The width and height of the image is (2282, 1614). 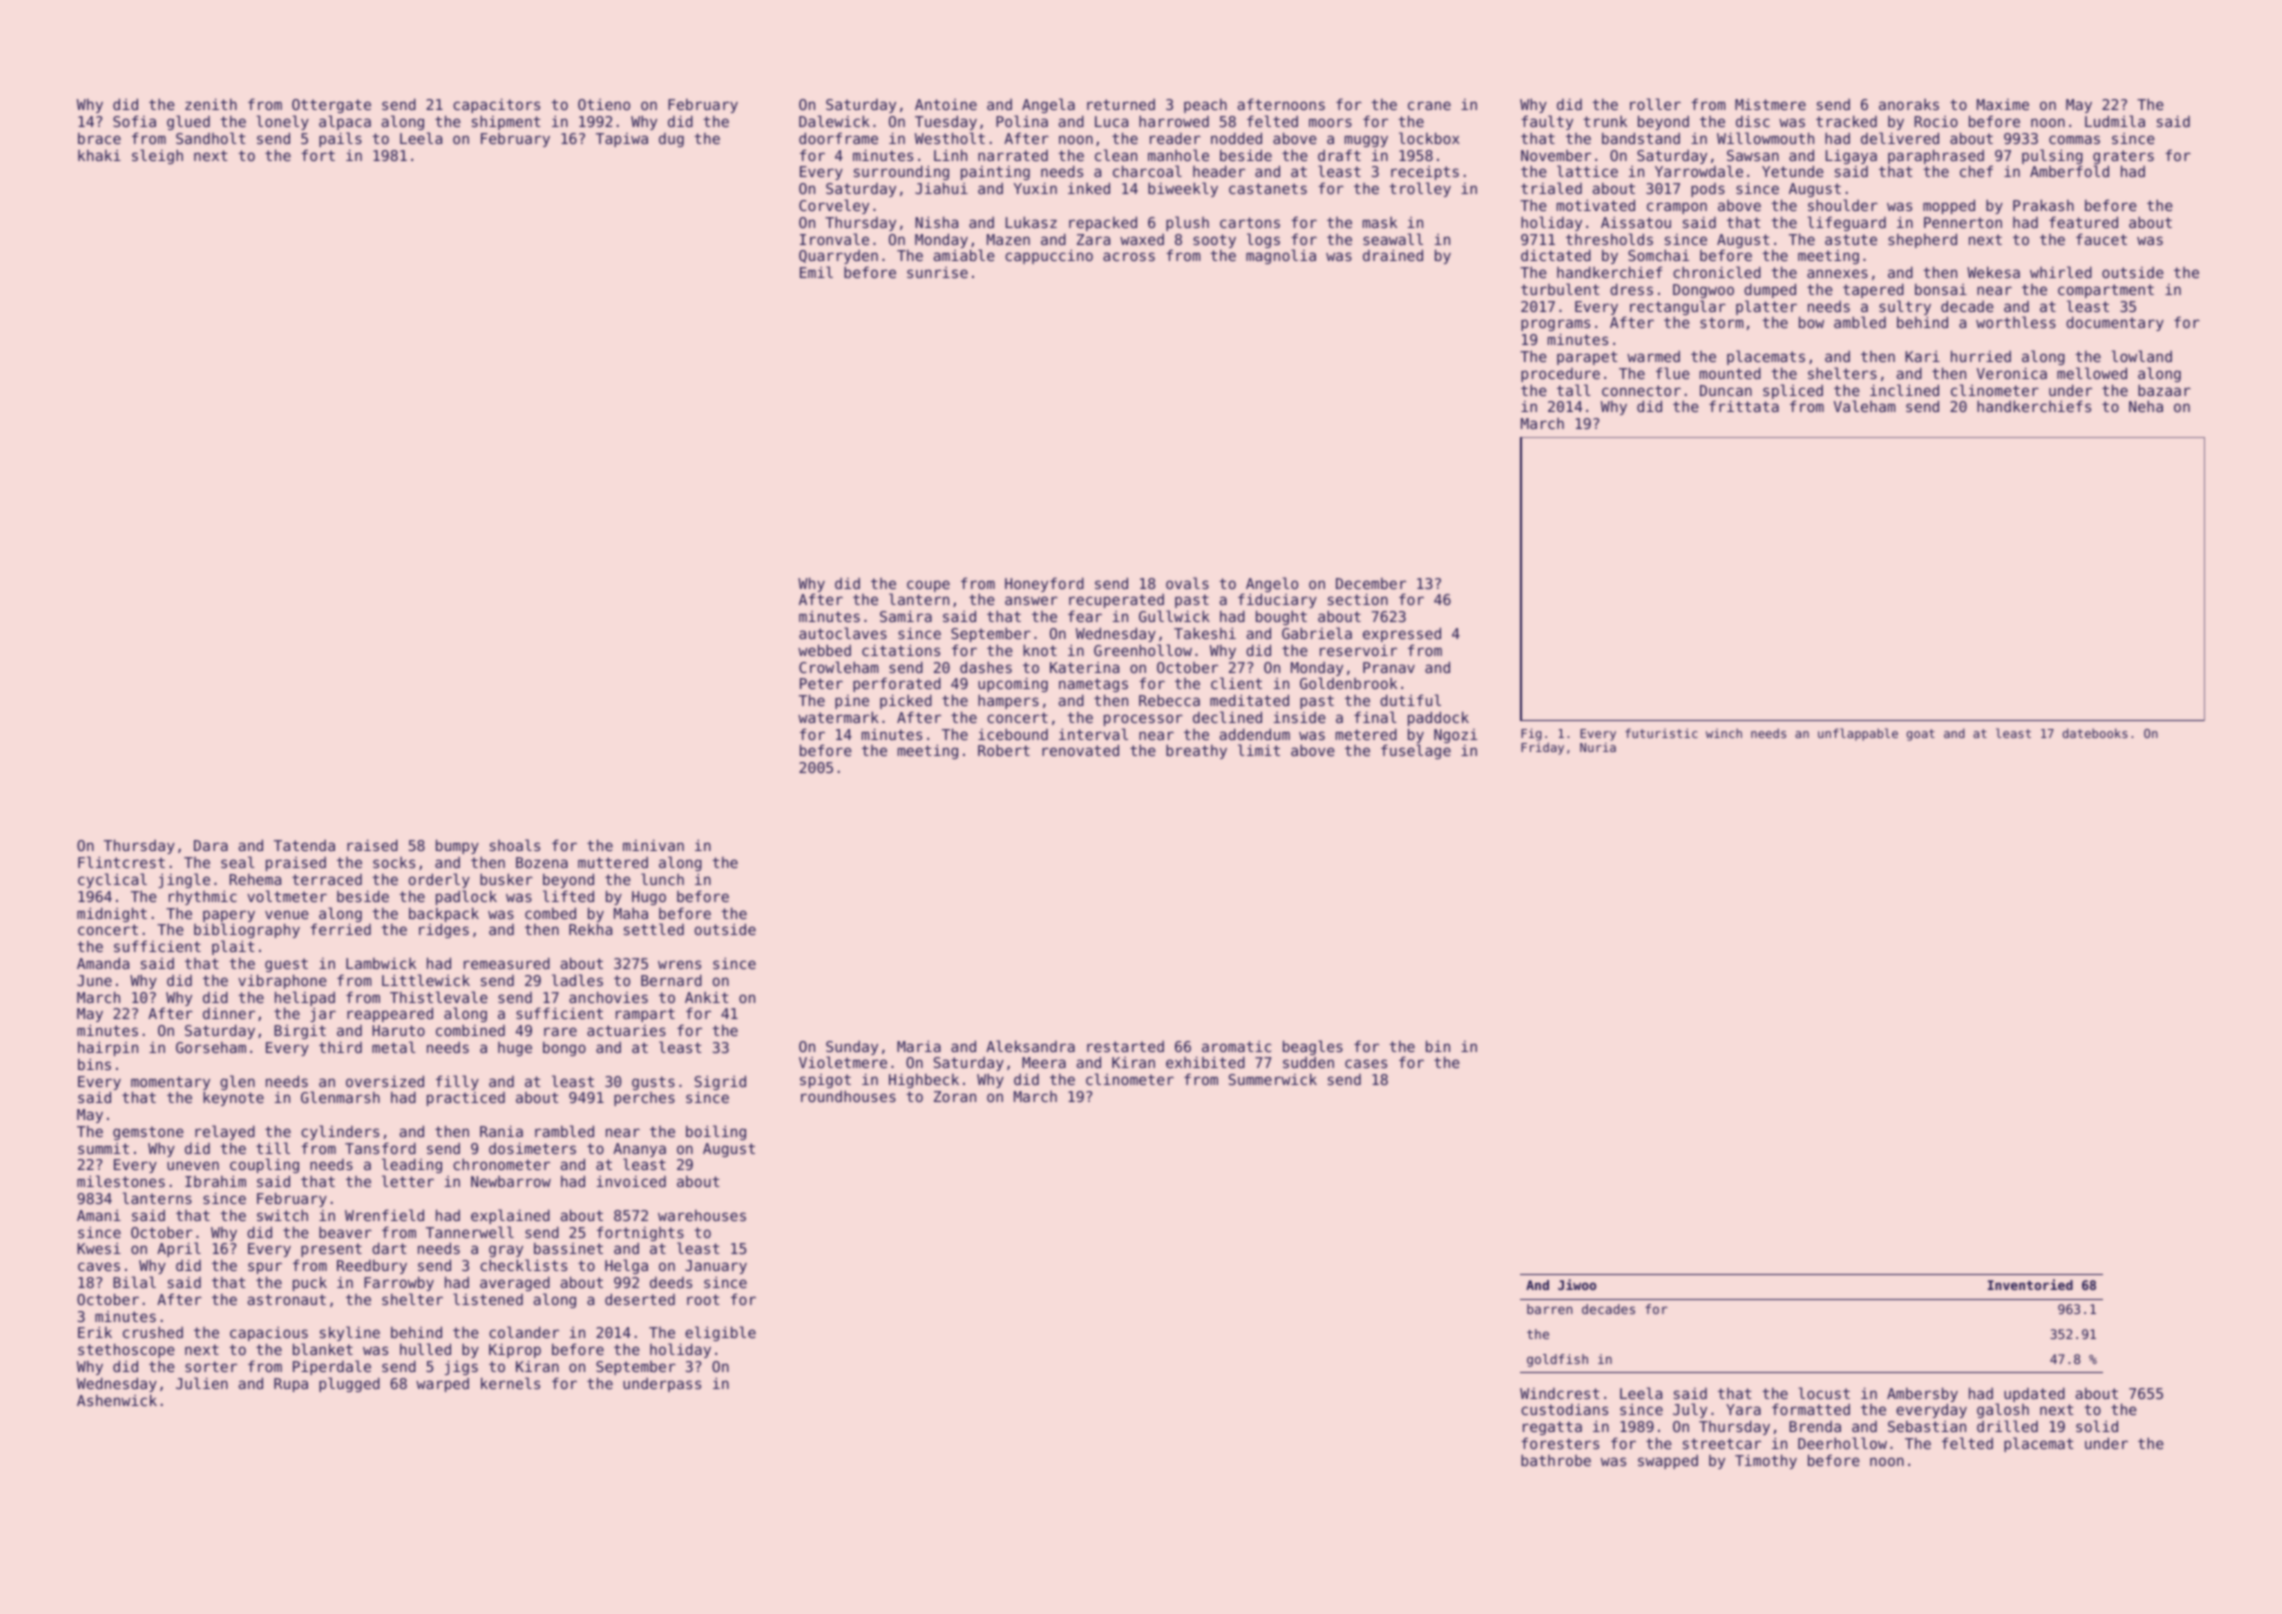 What do you see at coordinates (2115, 121) in the image?
I see `Ludmila` at bounding box center [2115, 121].
